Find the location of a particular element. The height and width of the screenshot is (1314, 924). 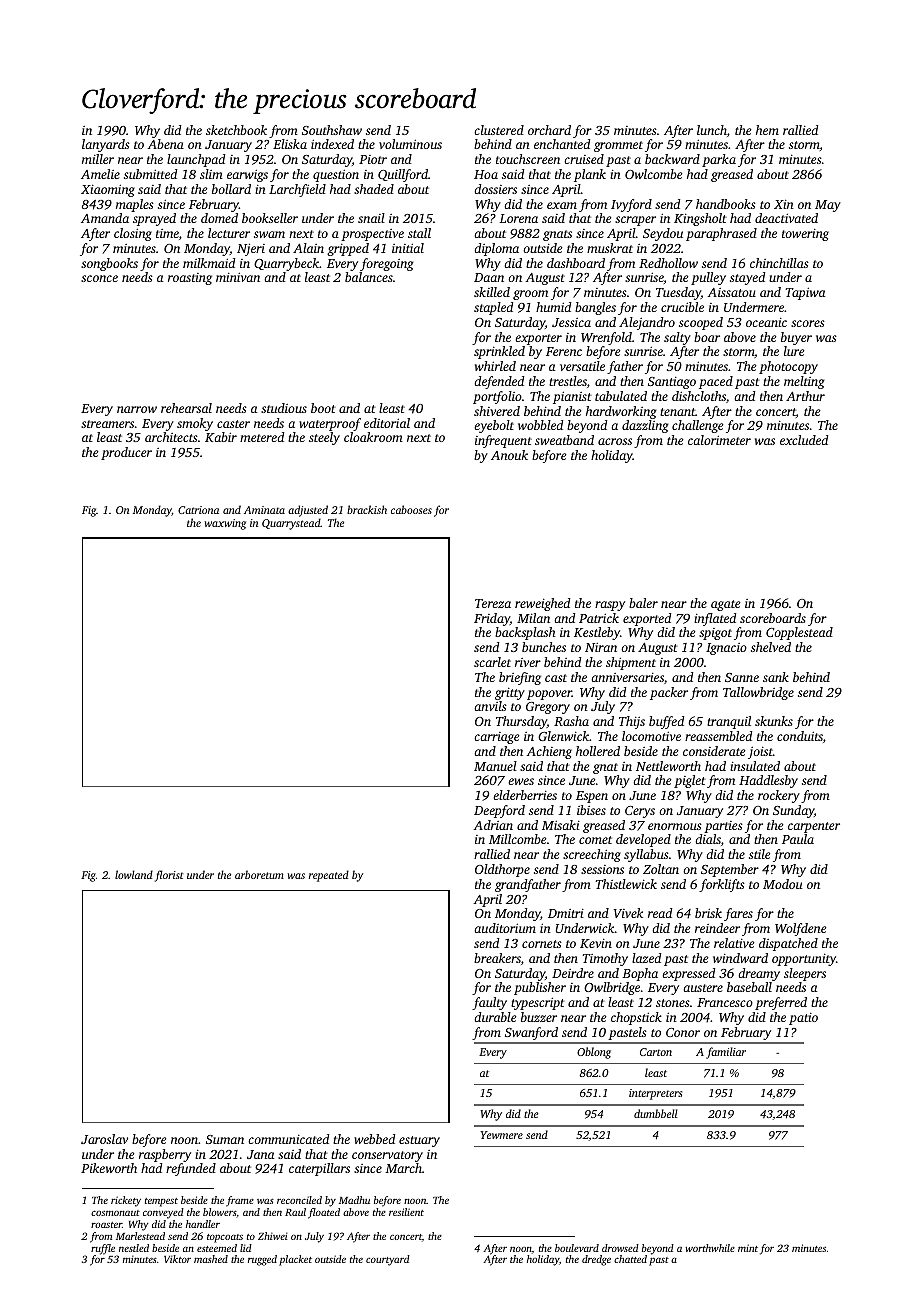

exported is located at coordinates (647, 619).
